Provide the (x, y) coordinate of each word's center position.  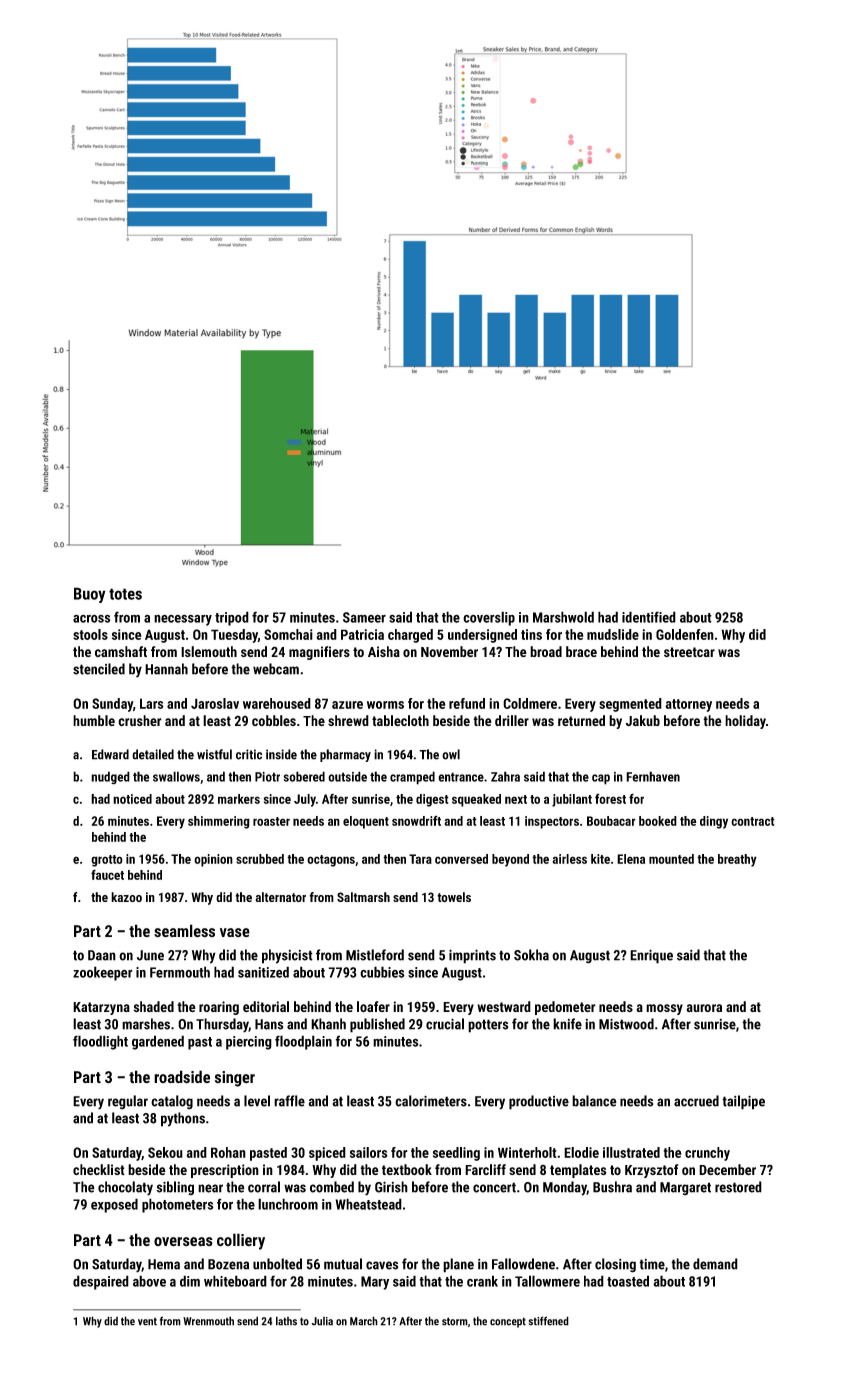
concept (508, 1322)
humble (94, 720)
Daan (102, 955)
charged (410, 636)
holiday (745, 722)
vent (147, 1322)
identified (649, 617)
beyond (510, 860)
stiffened (549, 1321)
